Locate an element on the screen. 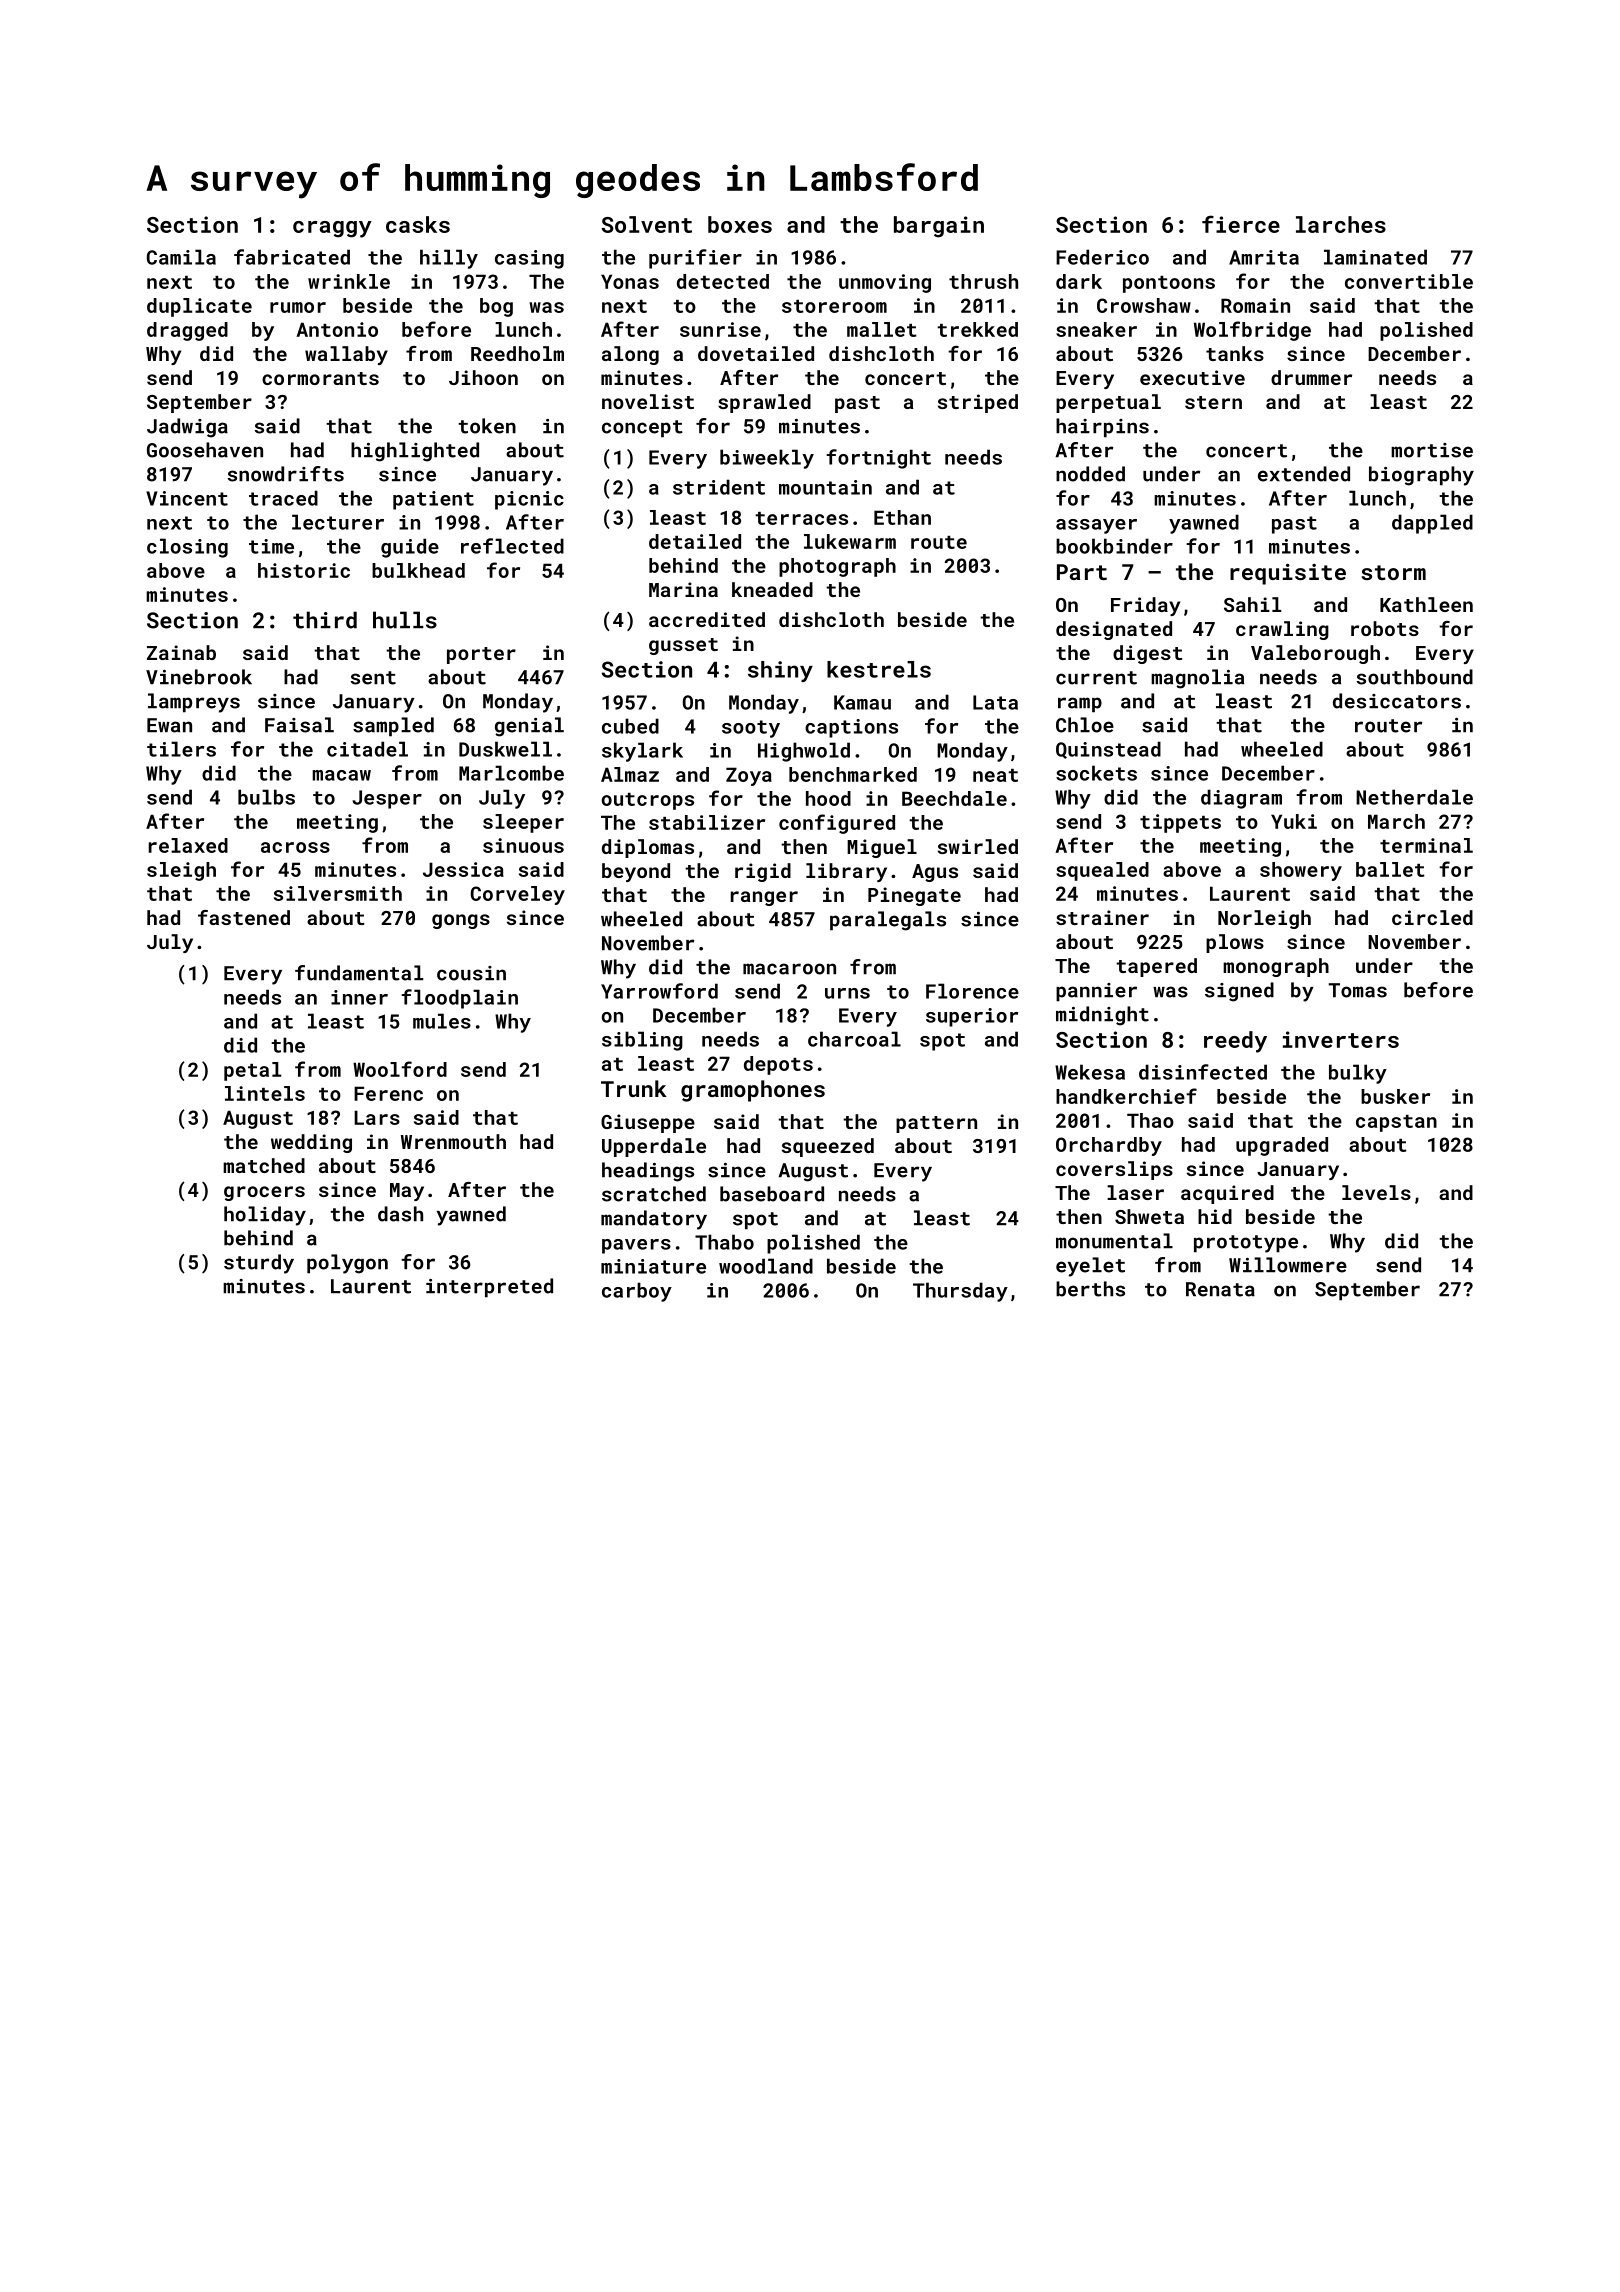 The width and height of the screenshot is (1620, 2292). craggy is located at coordinates (332, 229).
